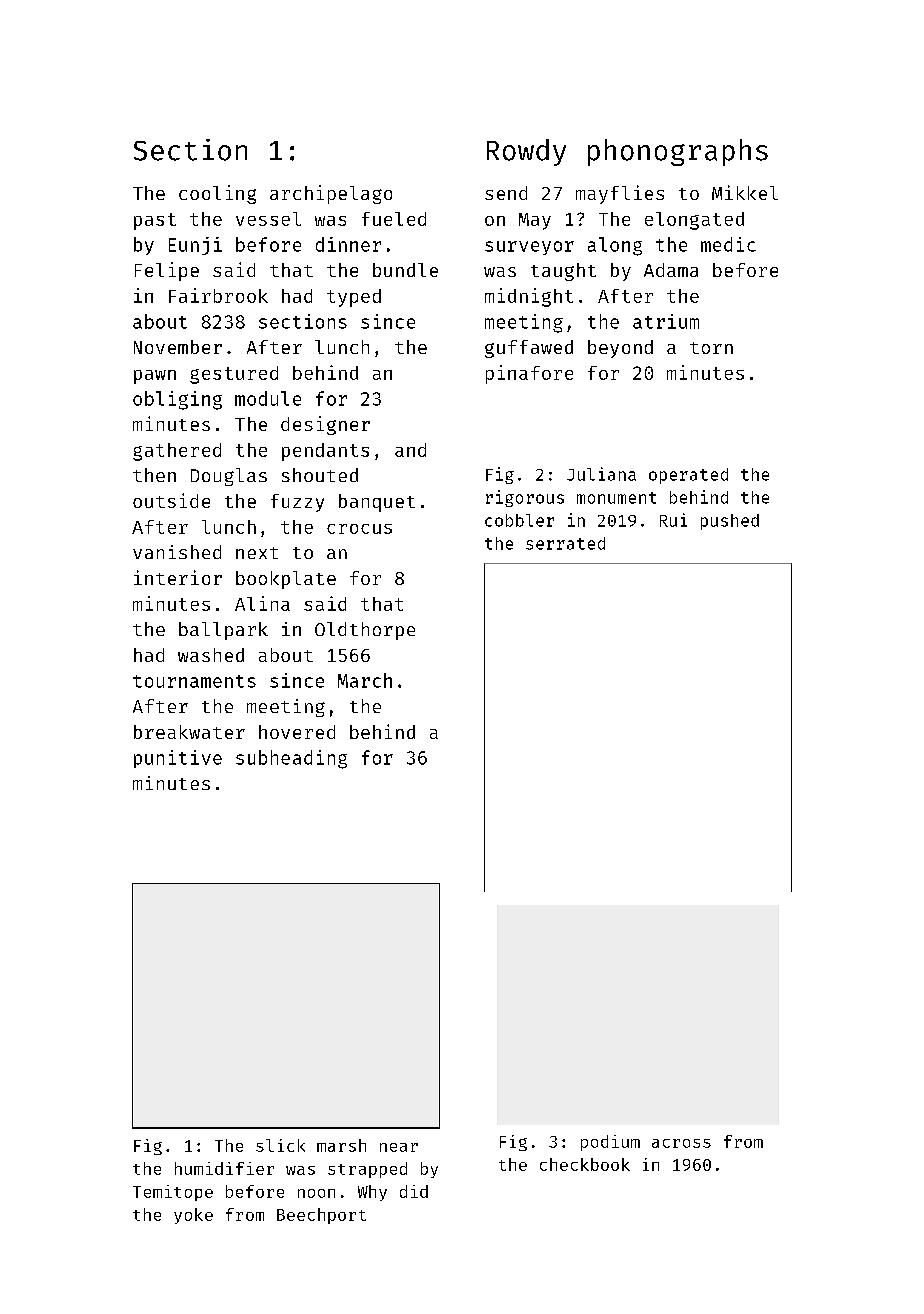 The width and height of the screenshot is (924, 1314). What do you see at coordinates (399, 1147) in the screenshot?
I see `near` at bounding box center [399, 1147].
